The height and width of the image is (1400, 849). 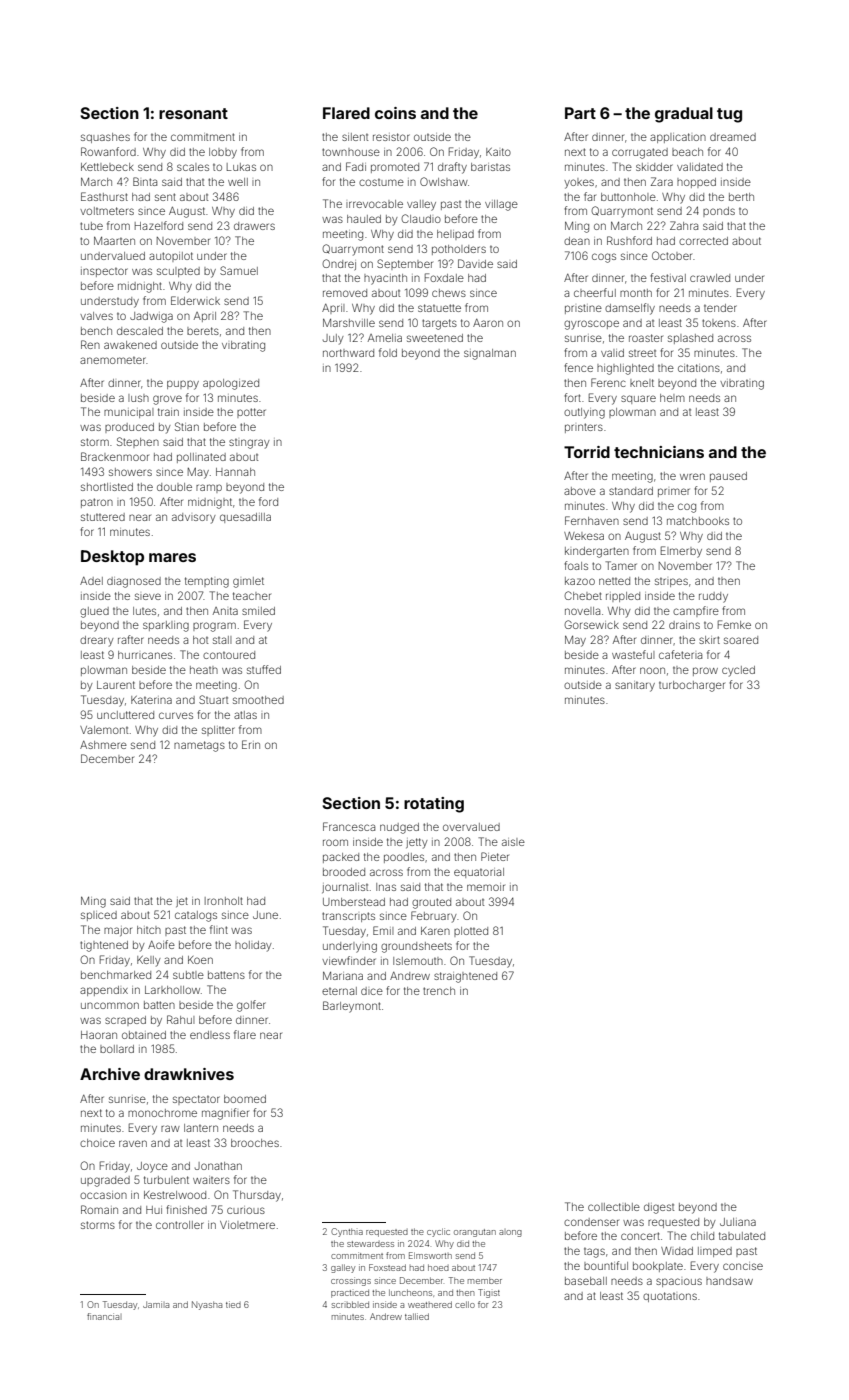 I want to click on trench, so click(x=439, y=991).
